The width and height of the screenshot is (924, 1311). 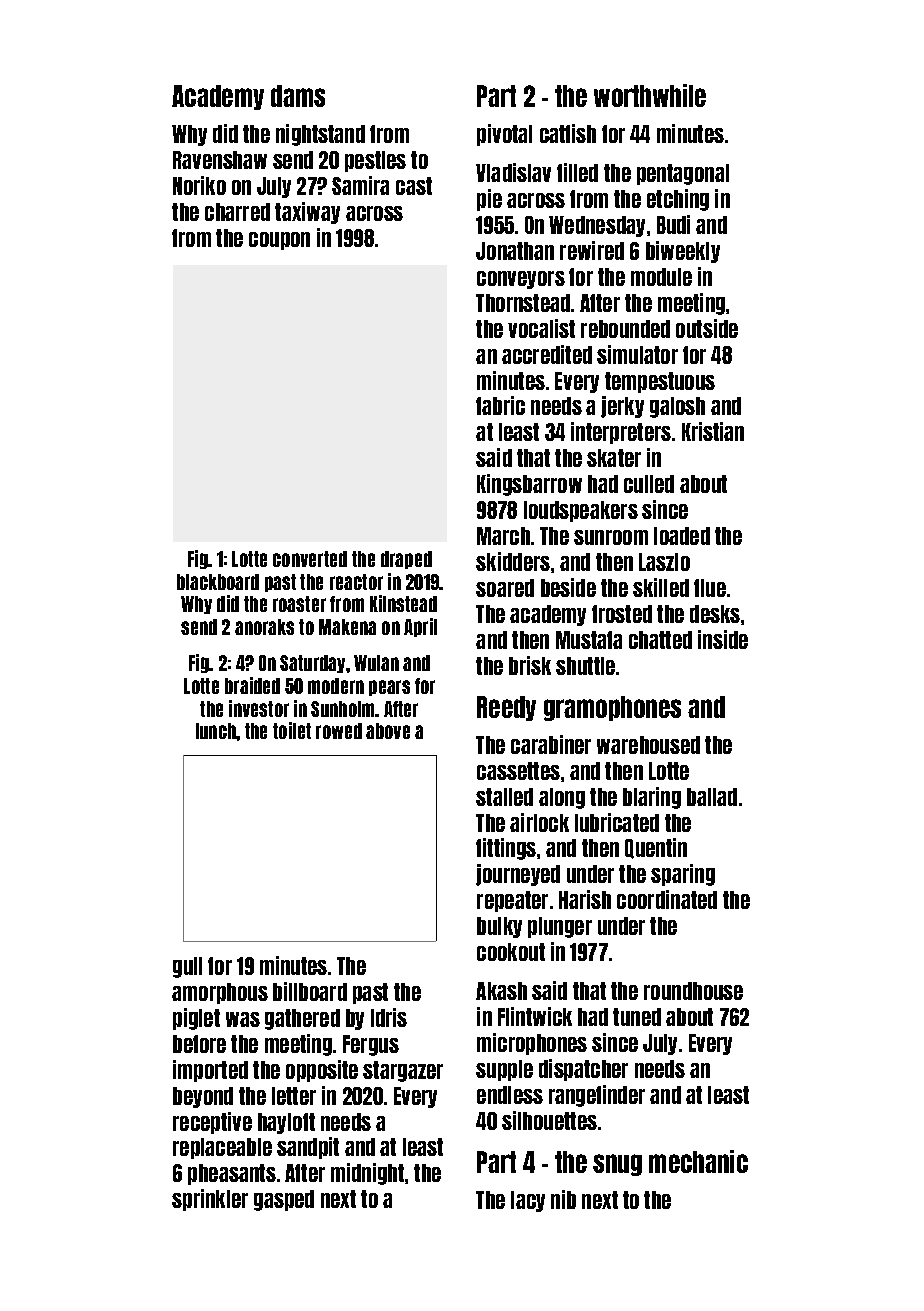 I want to click on coupon, so click(x=279, y=241).
